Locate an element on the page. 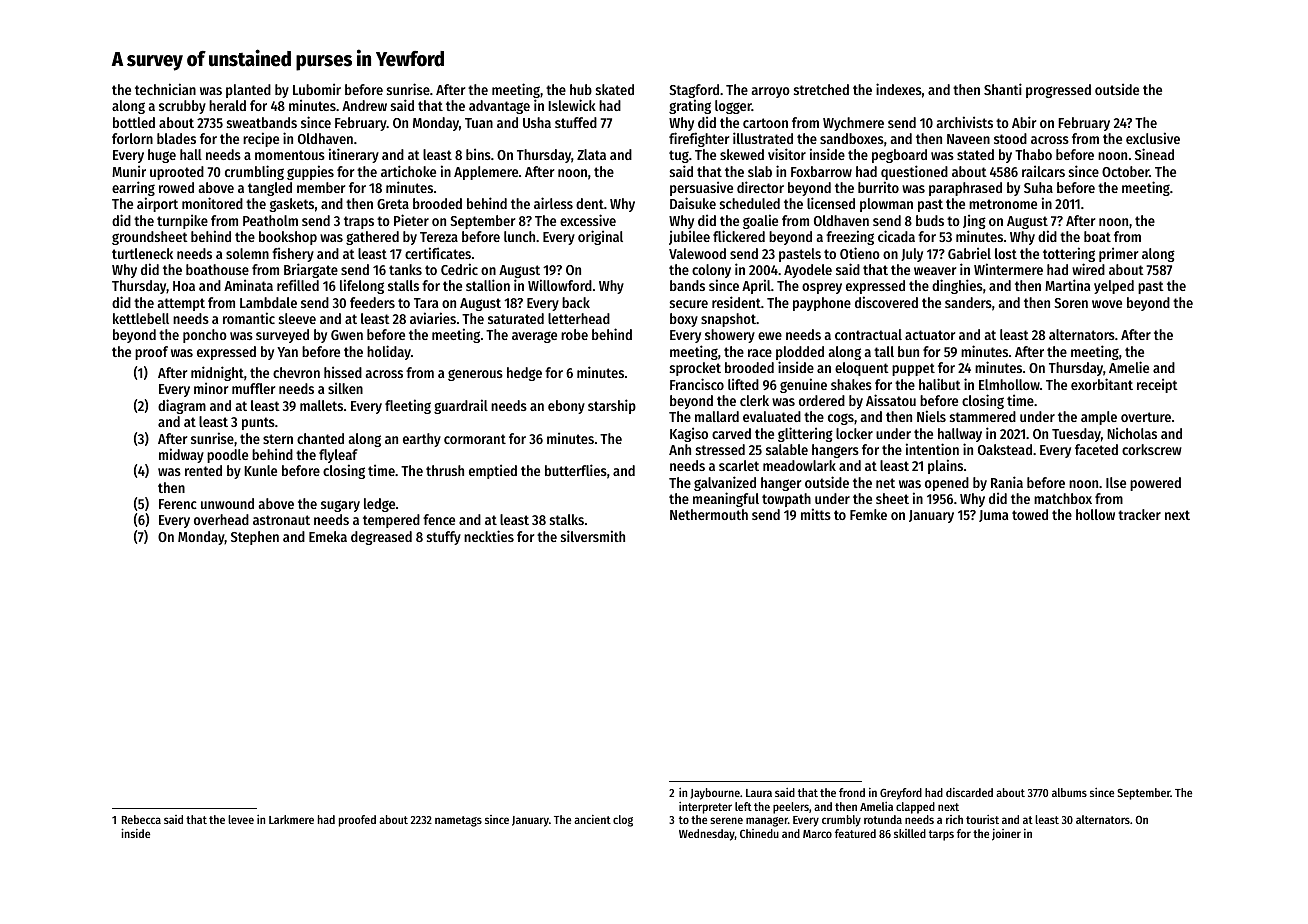 Image resolution: width=1308 pixels, height=924 pixels. scrubby is located at coordinates (182, 107).
